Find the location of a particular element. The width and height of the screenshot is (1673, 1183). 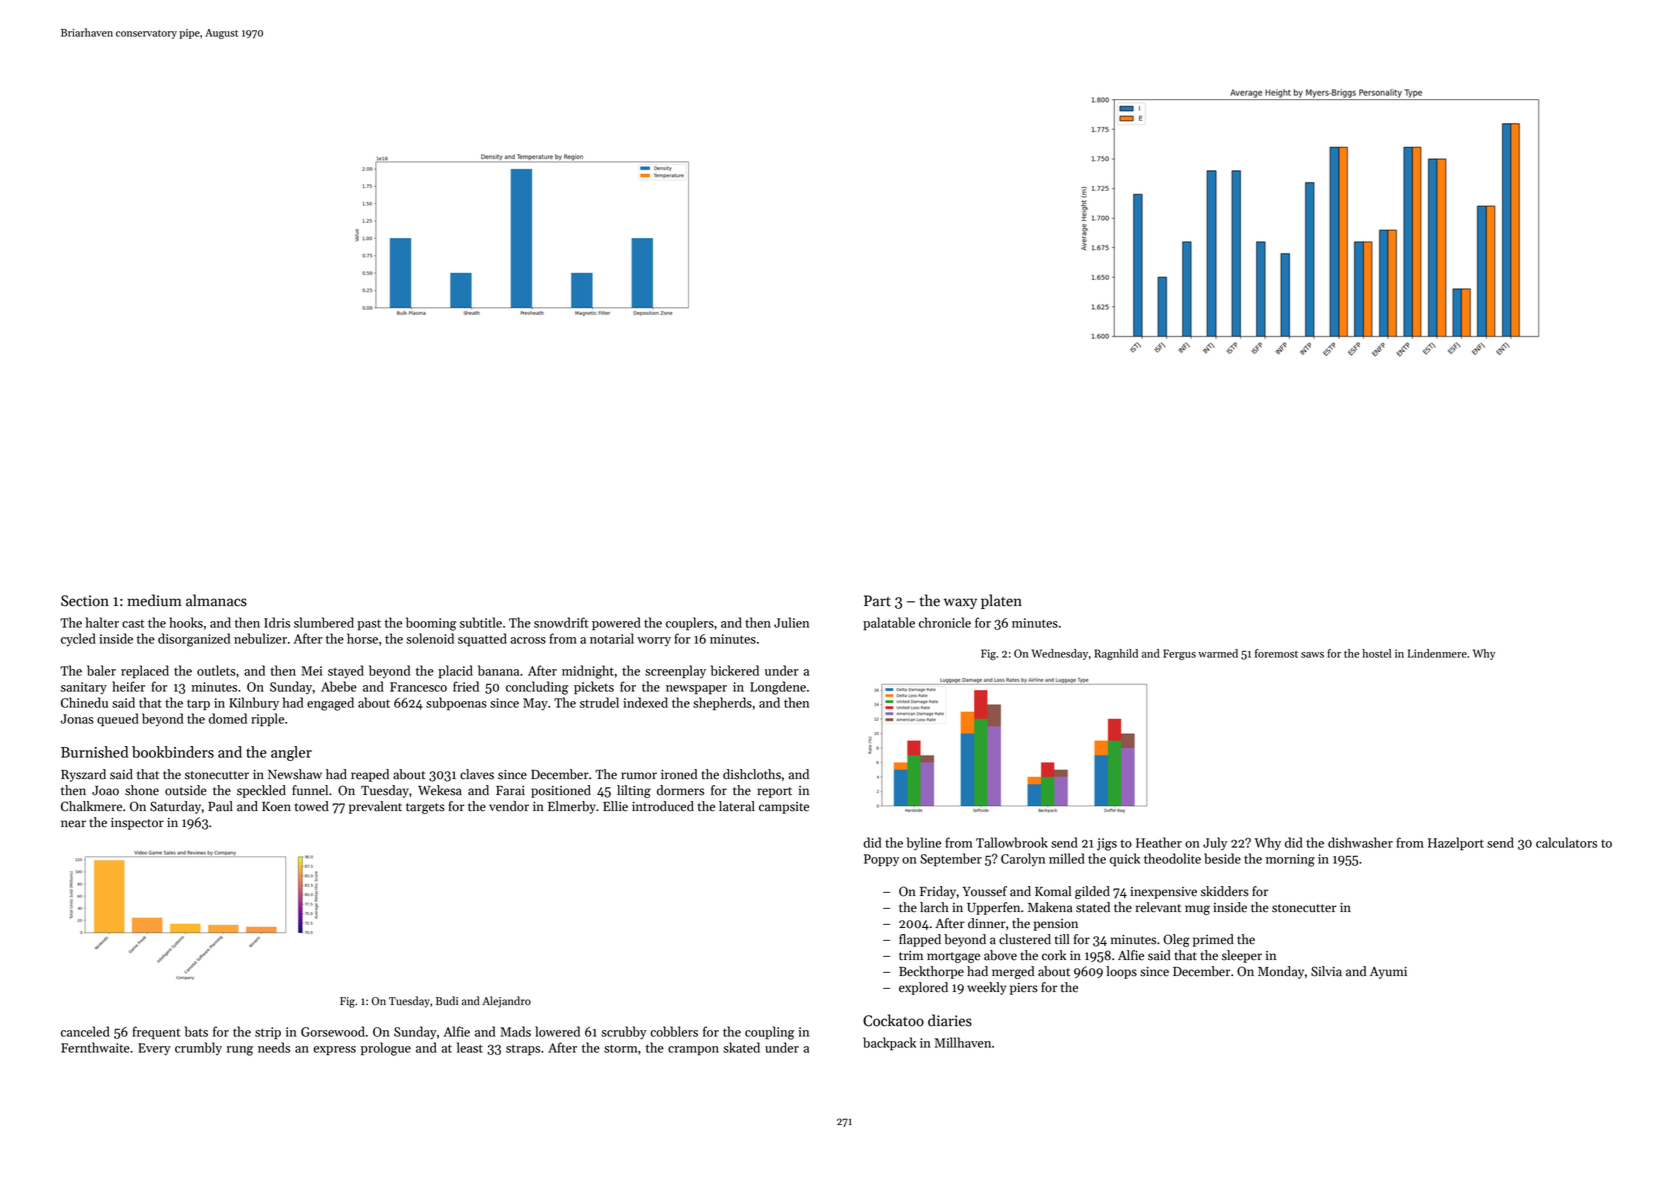

dishwasher is located at coordinates (1360, 842).
